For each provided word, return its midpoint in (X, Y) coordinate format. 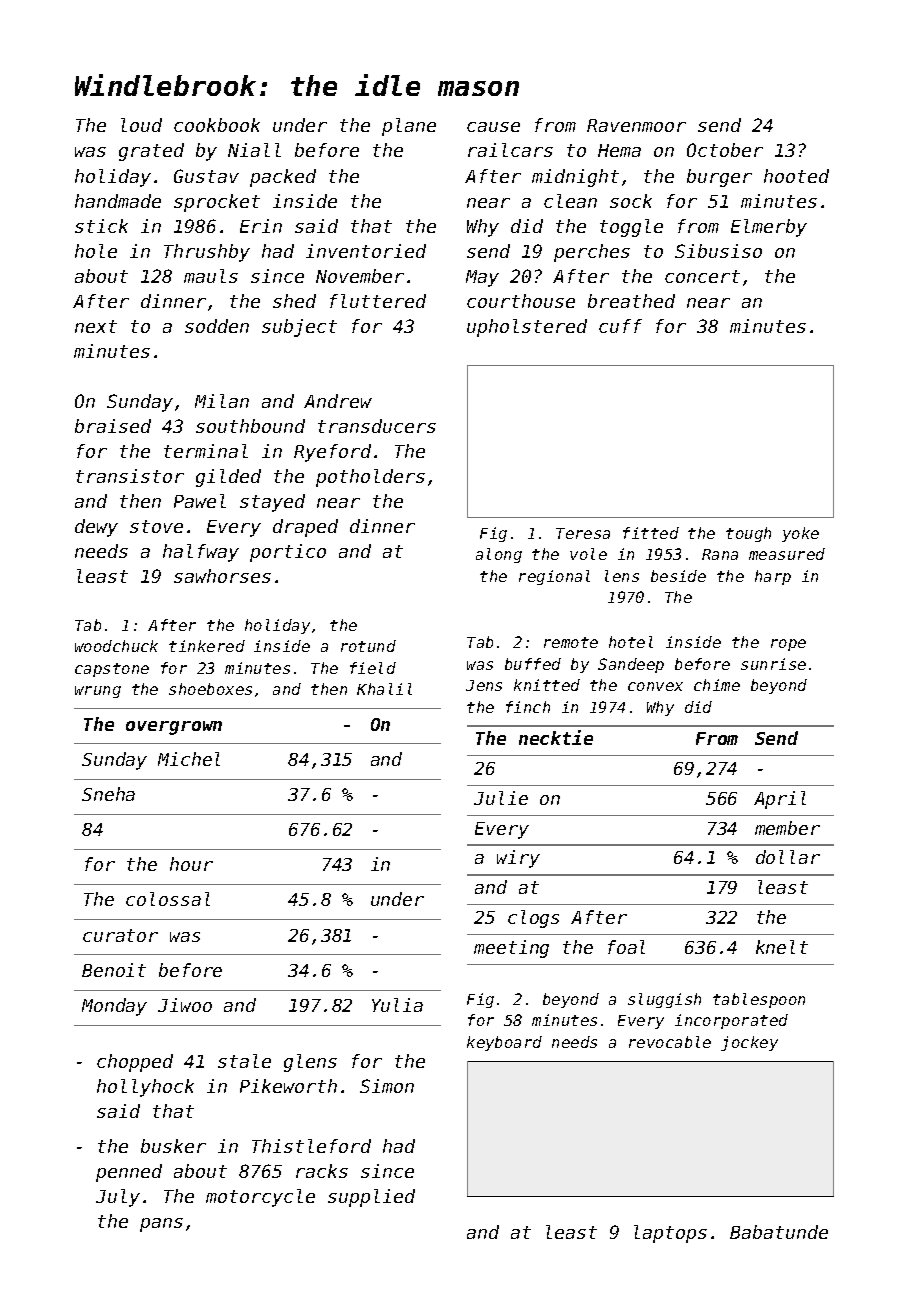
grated (151, 152)
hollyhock (145, 1088)
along (499, 555)
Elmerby (769, 228)
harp (773, 577)
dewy (96, 528)
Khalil (384, 689)
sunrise (773, 664)
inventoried (366, 251)
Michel (189, 759)
